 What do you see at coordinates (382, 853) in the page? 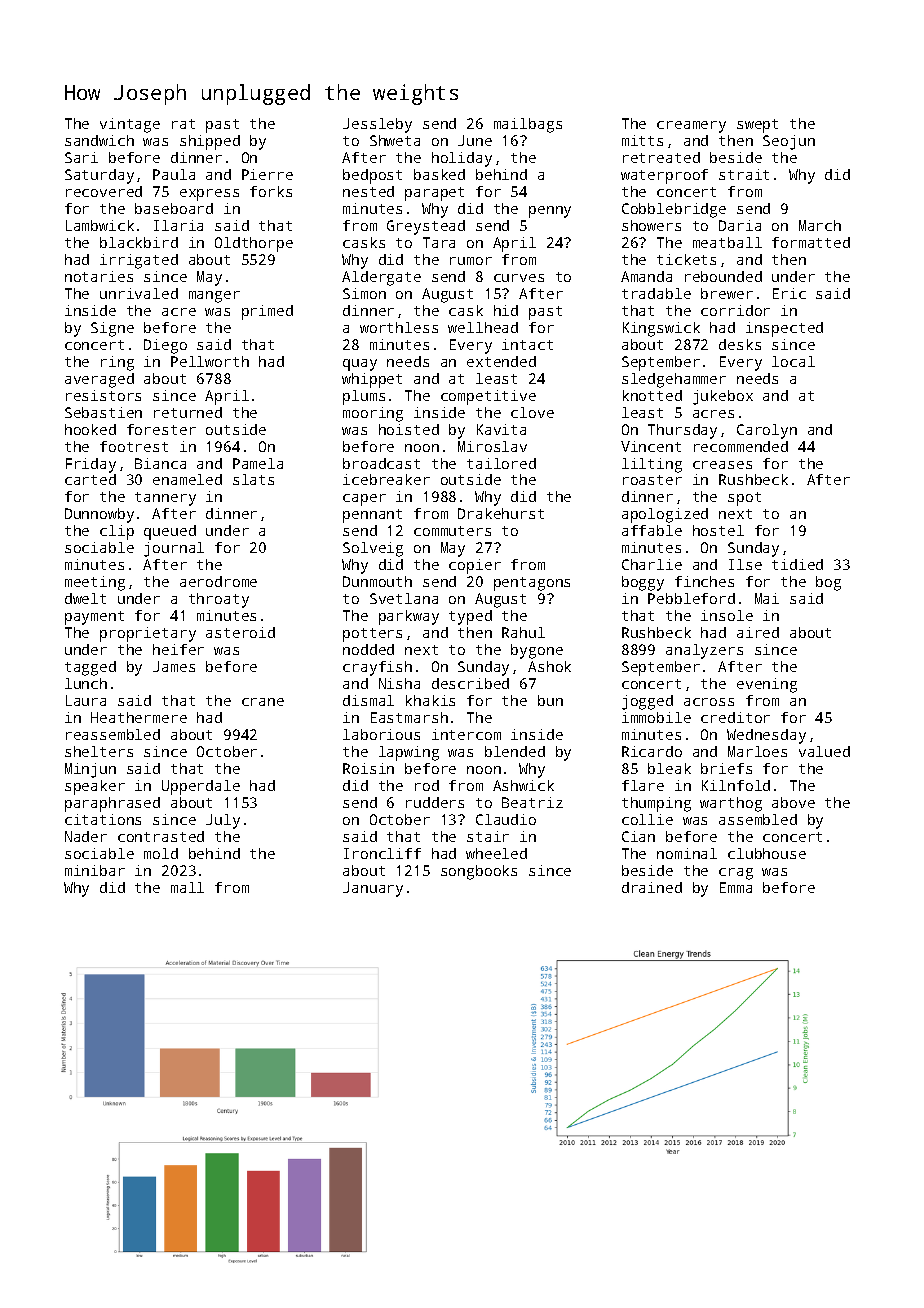
I see `Ironcliff` at bounding box center [382, 853].
